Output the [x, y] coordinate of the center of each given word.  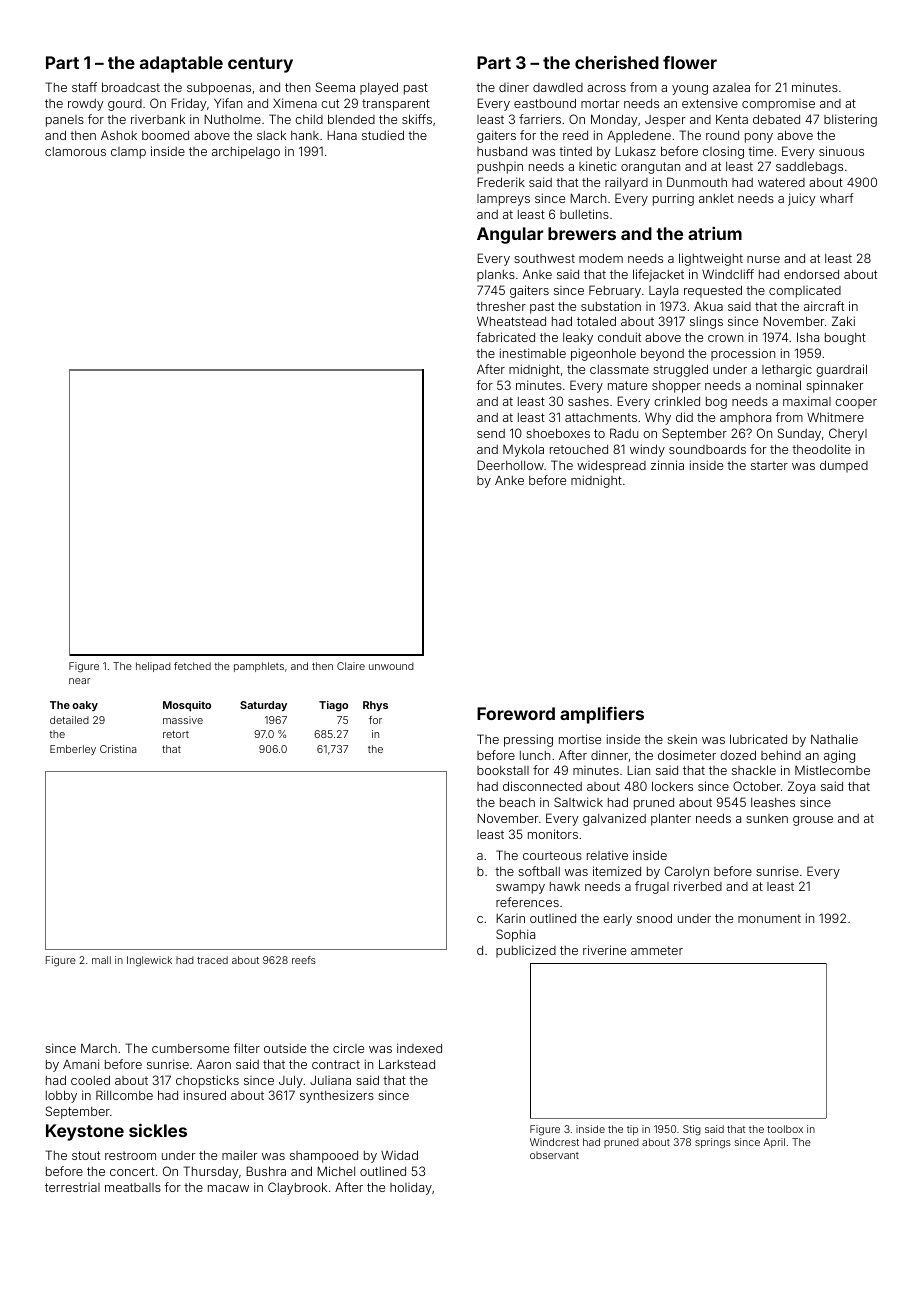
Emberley [73, 750]
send [491, 433]
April [774, 1143]
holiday [411, 1189]
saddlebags [809, 168]
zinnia [667, 465]
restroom [130, 1155]
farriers [540, 119]
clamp [128, 153]
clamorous [75, 151]
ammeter [657, 950]
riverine [604, 950]
